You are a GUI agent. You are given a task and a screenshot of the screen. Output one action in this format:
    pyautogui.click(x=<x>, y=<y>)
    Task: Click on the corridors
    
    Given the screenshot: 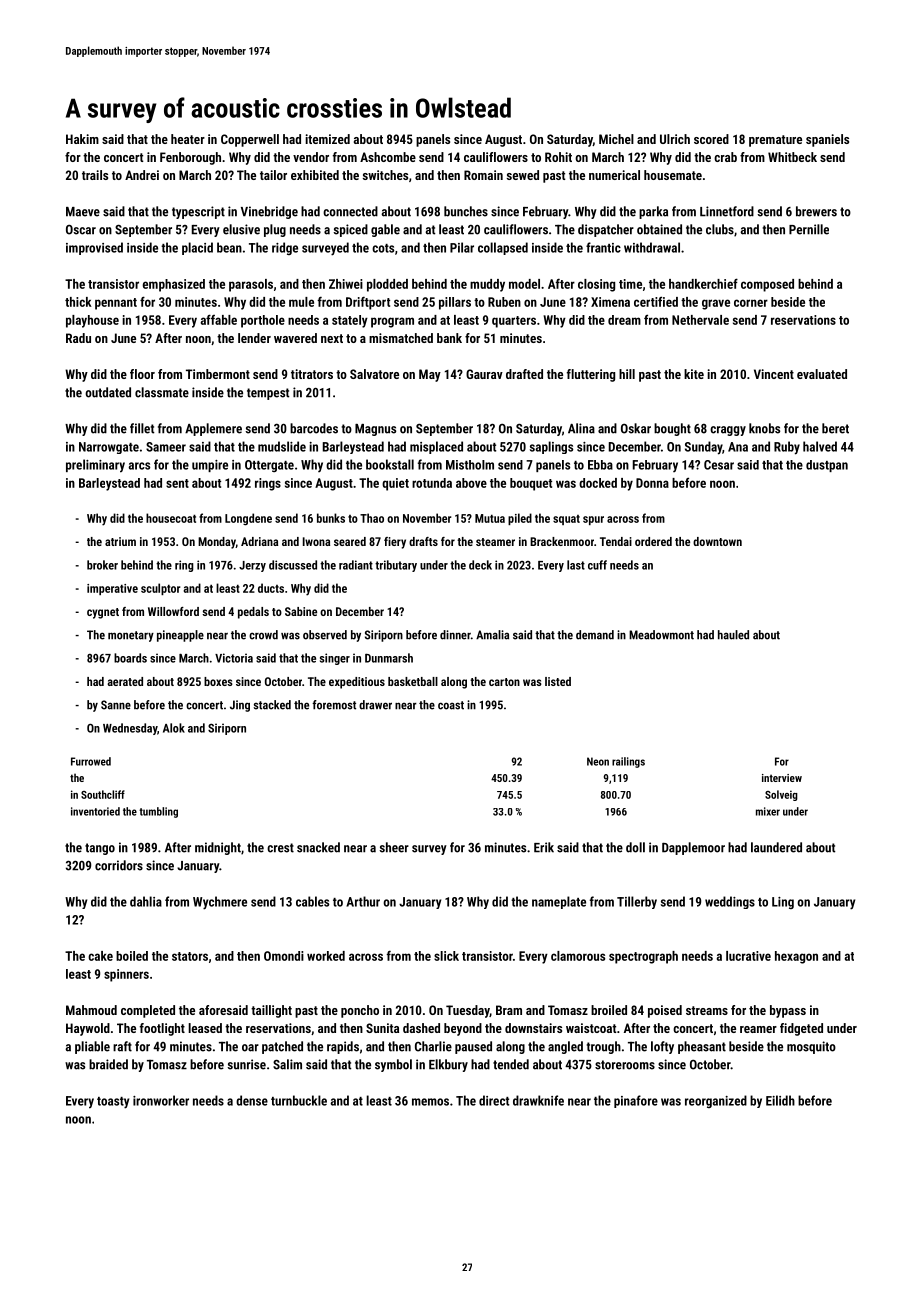 What is the action you would take?
    pyautogui.click(x=119, y=865)
